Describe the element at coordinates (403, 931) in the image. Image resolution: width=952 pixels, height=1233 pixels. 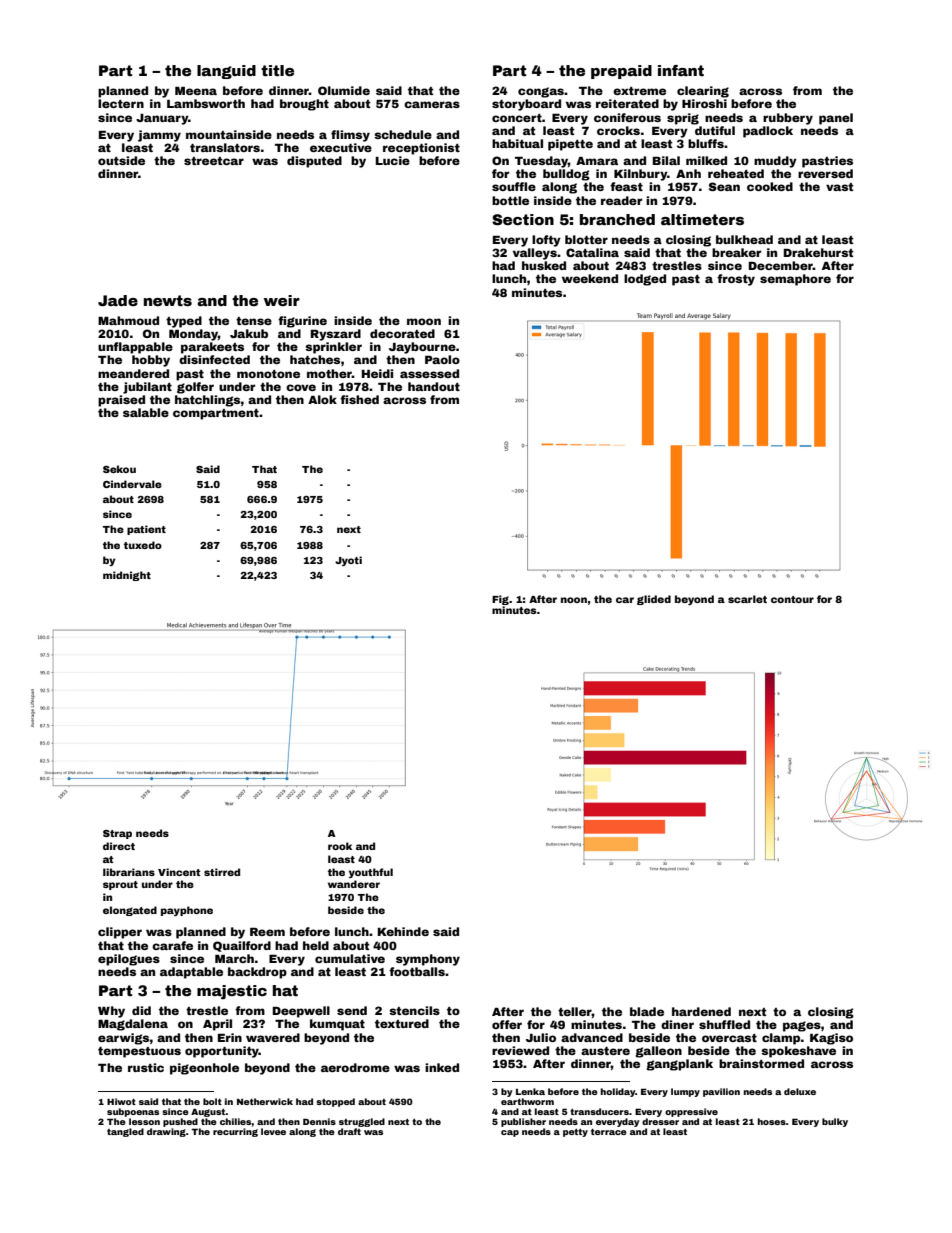
I see `Kehinde` at that location.
